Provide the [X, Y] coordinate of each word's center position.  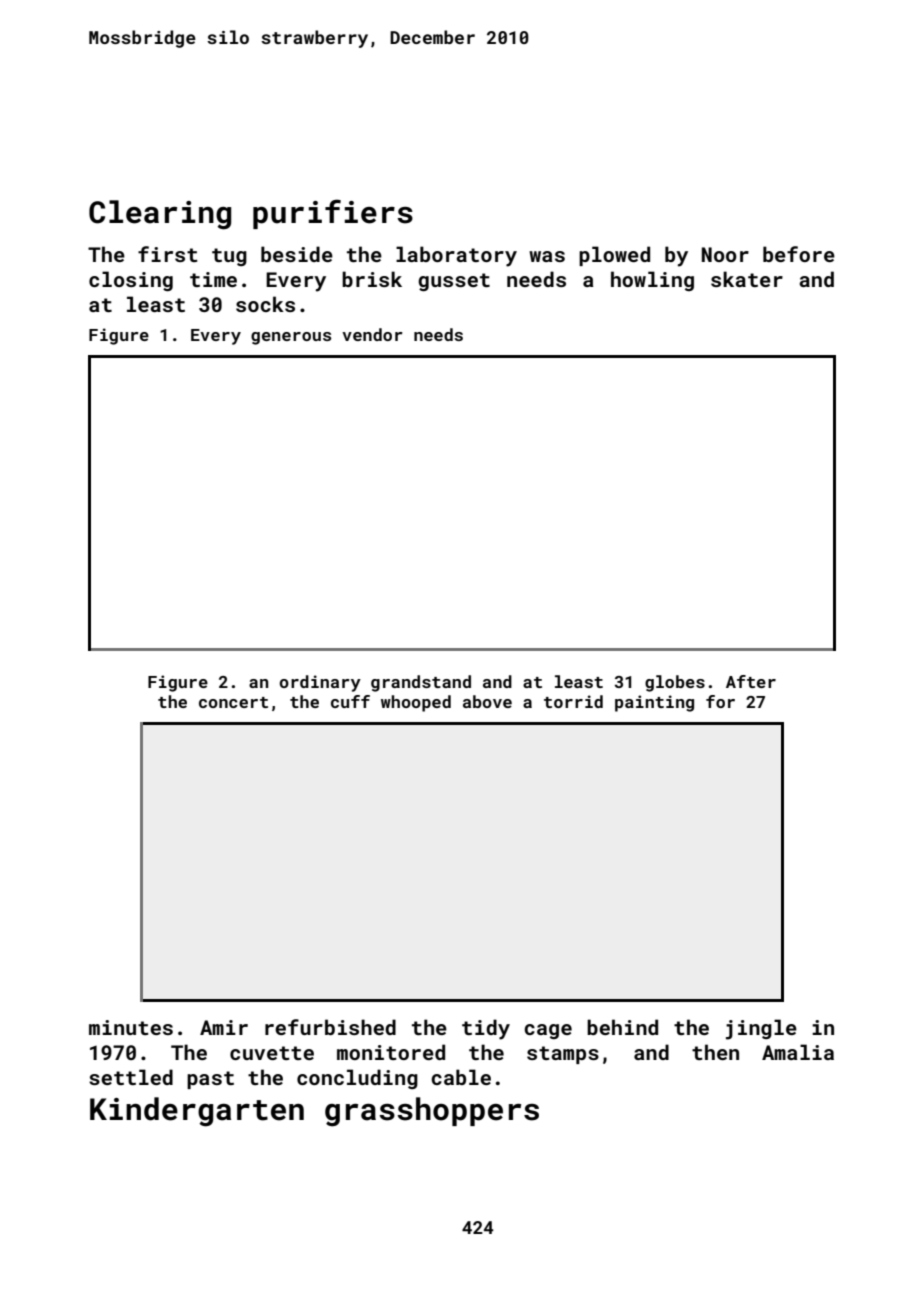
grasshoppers [432, 1112]
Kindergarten [197, 1112]
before [799, 254]
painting [654, 703]
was [547, 256]
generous [291, 338]
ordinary [320, 683]
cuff [350, 701]
